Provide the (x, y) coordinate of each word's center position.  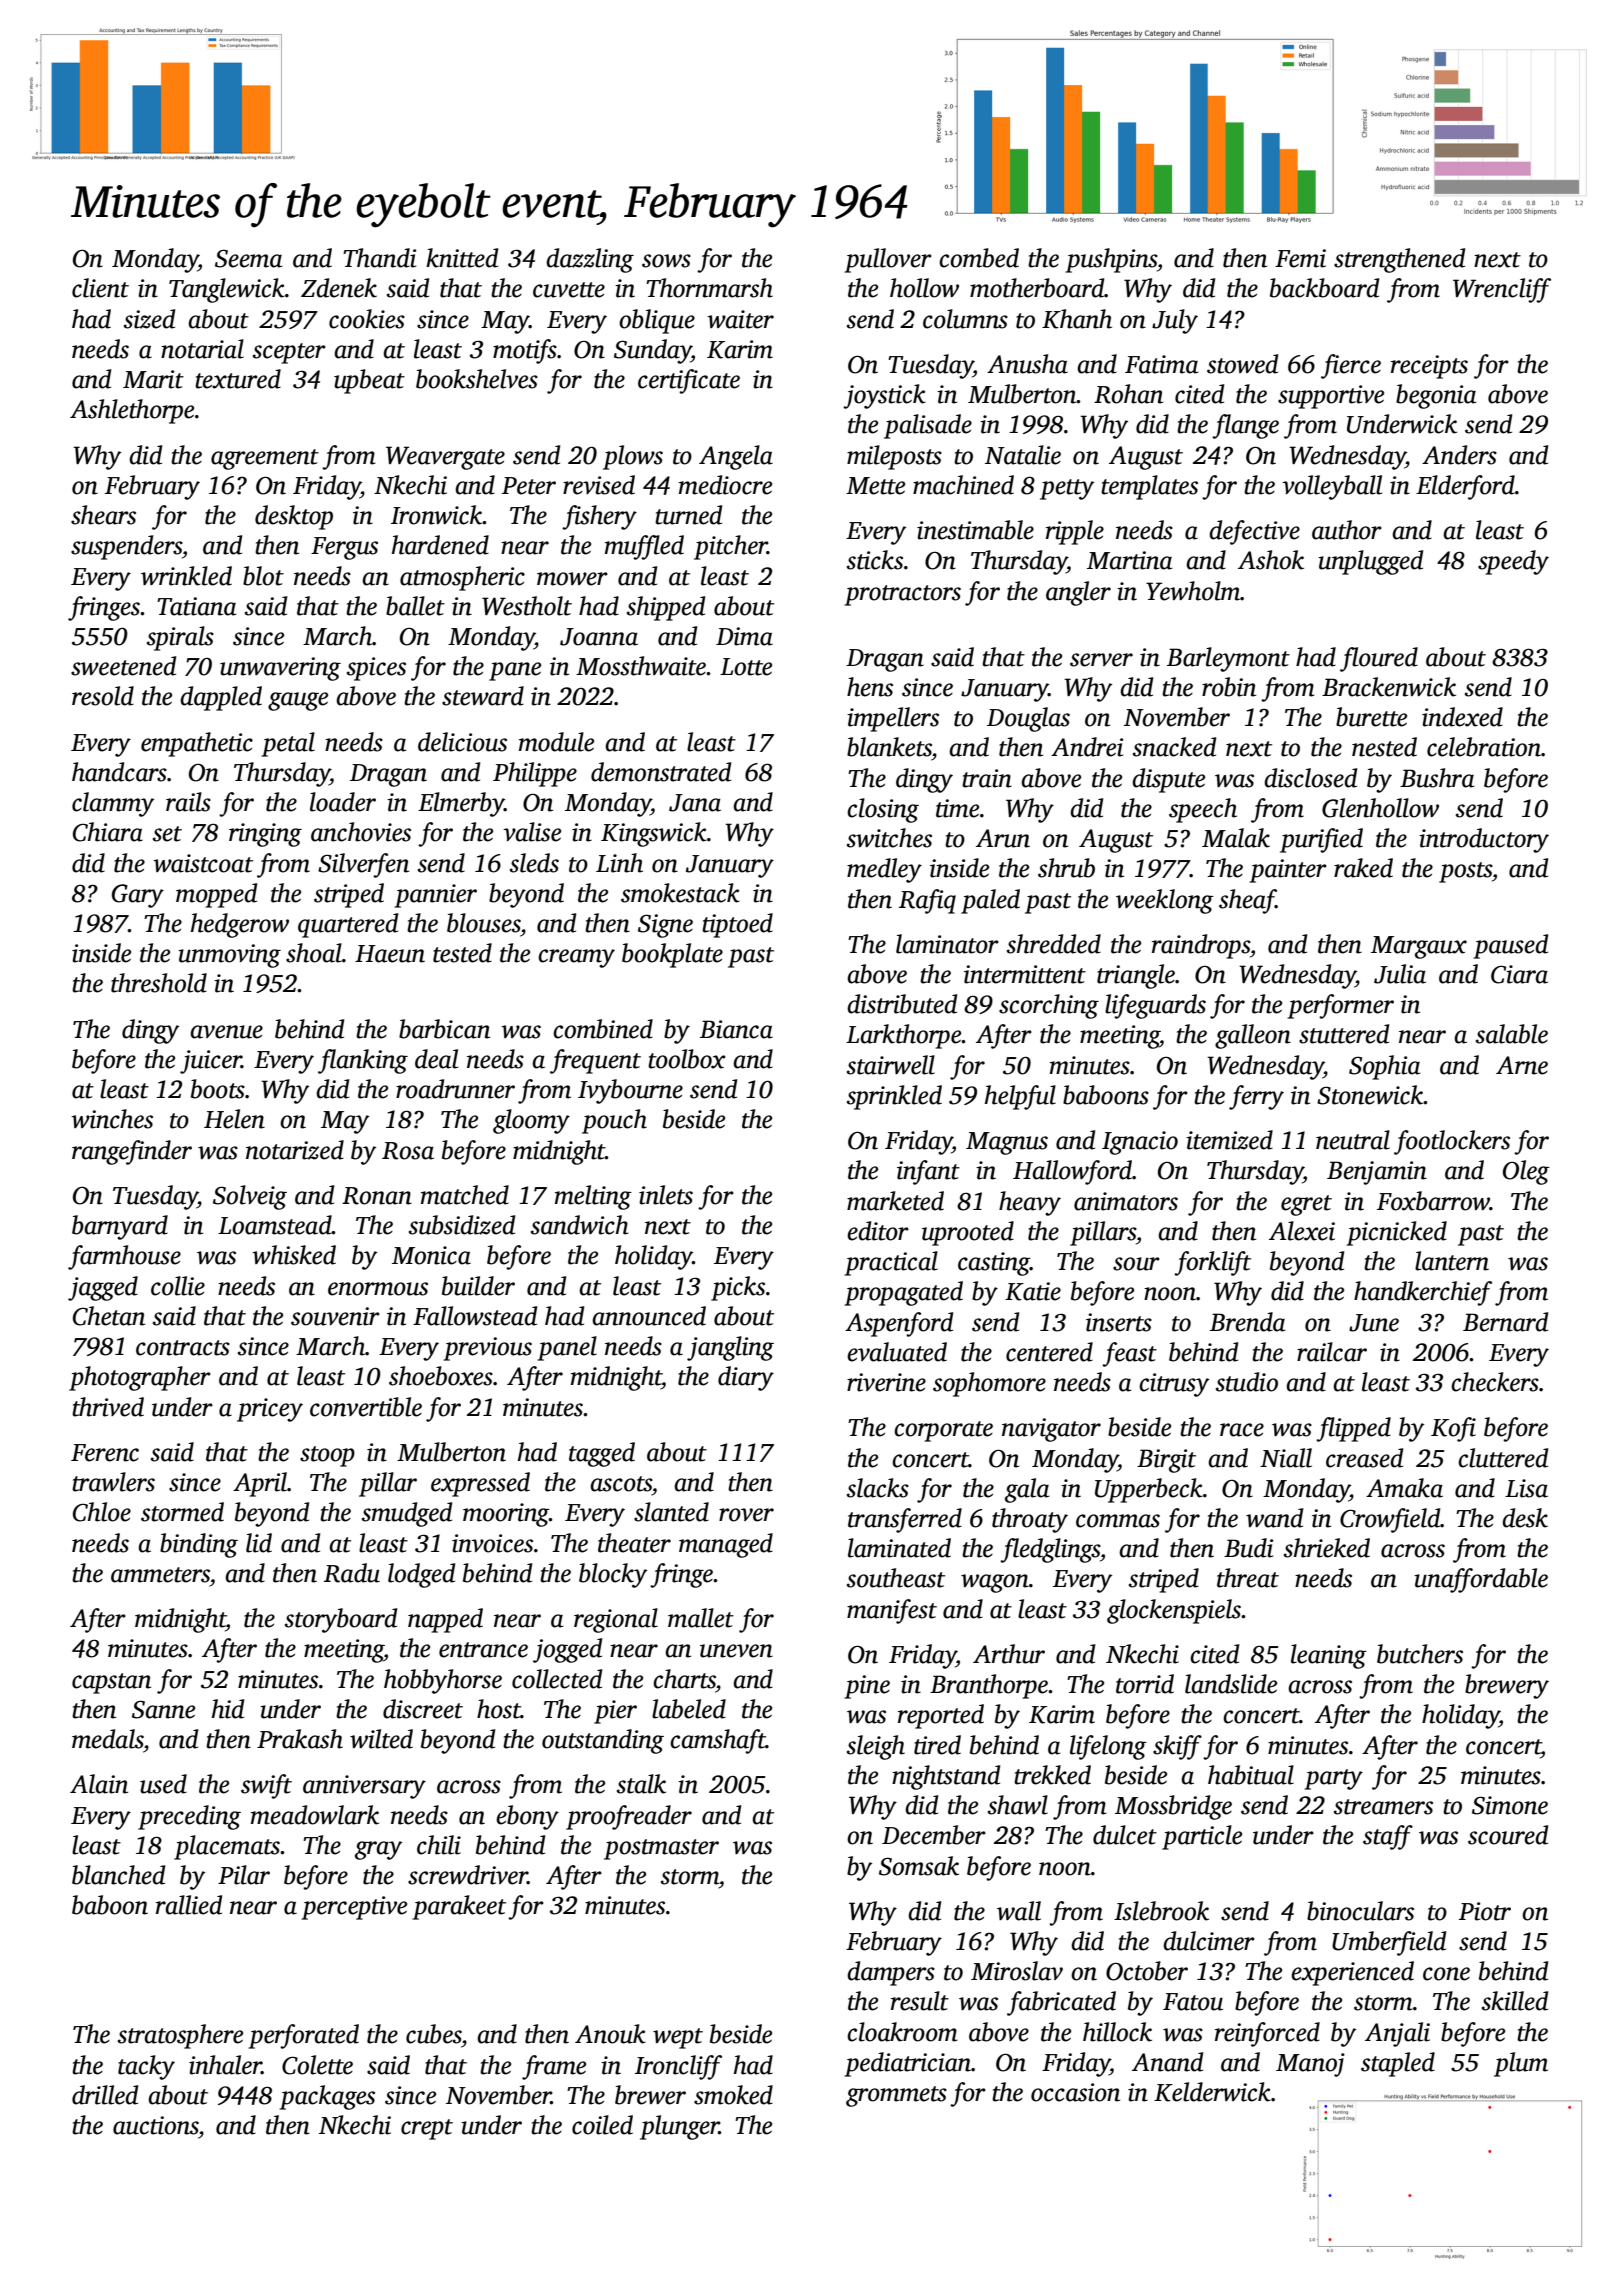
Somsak (919, 1866)
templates (1149, 487)
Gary (138, 896)
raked (1363, 868)
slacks (878, 1488)
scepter (289, 353)
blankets (889, 747)
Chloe (102, 1512)
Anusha (1027, 364)
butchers (1420, 1654)
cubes (434, 2034)
